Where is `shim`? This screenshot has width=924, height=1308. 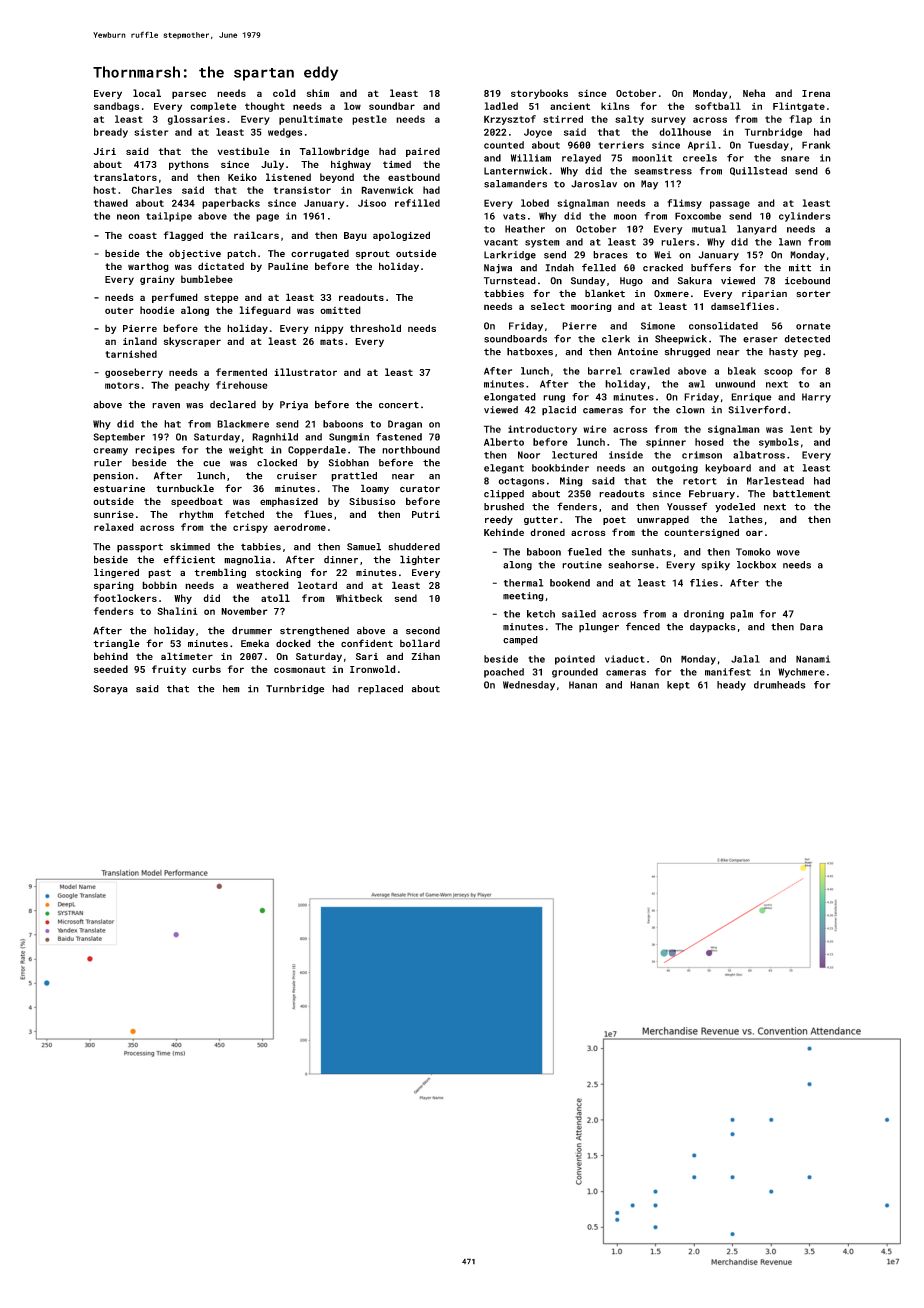
shim is located at coordinates (318, 93).
